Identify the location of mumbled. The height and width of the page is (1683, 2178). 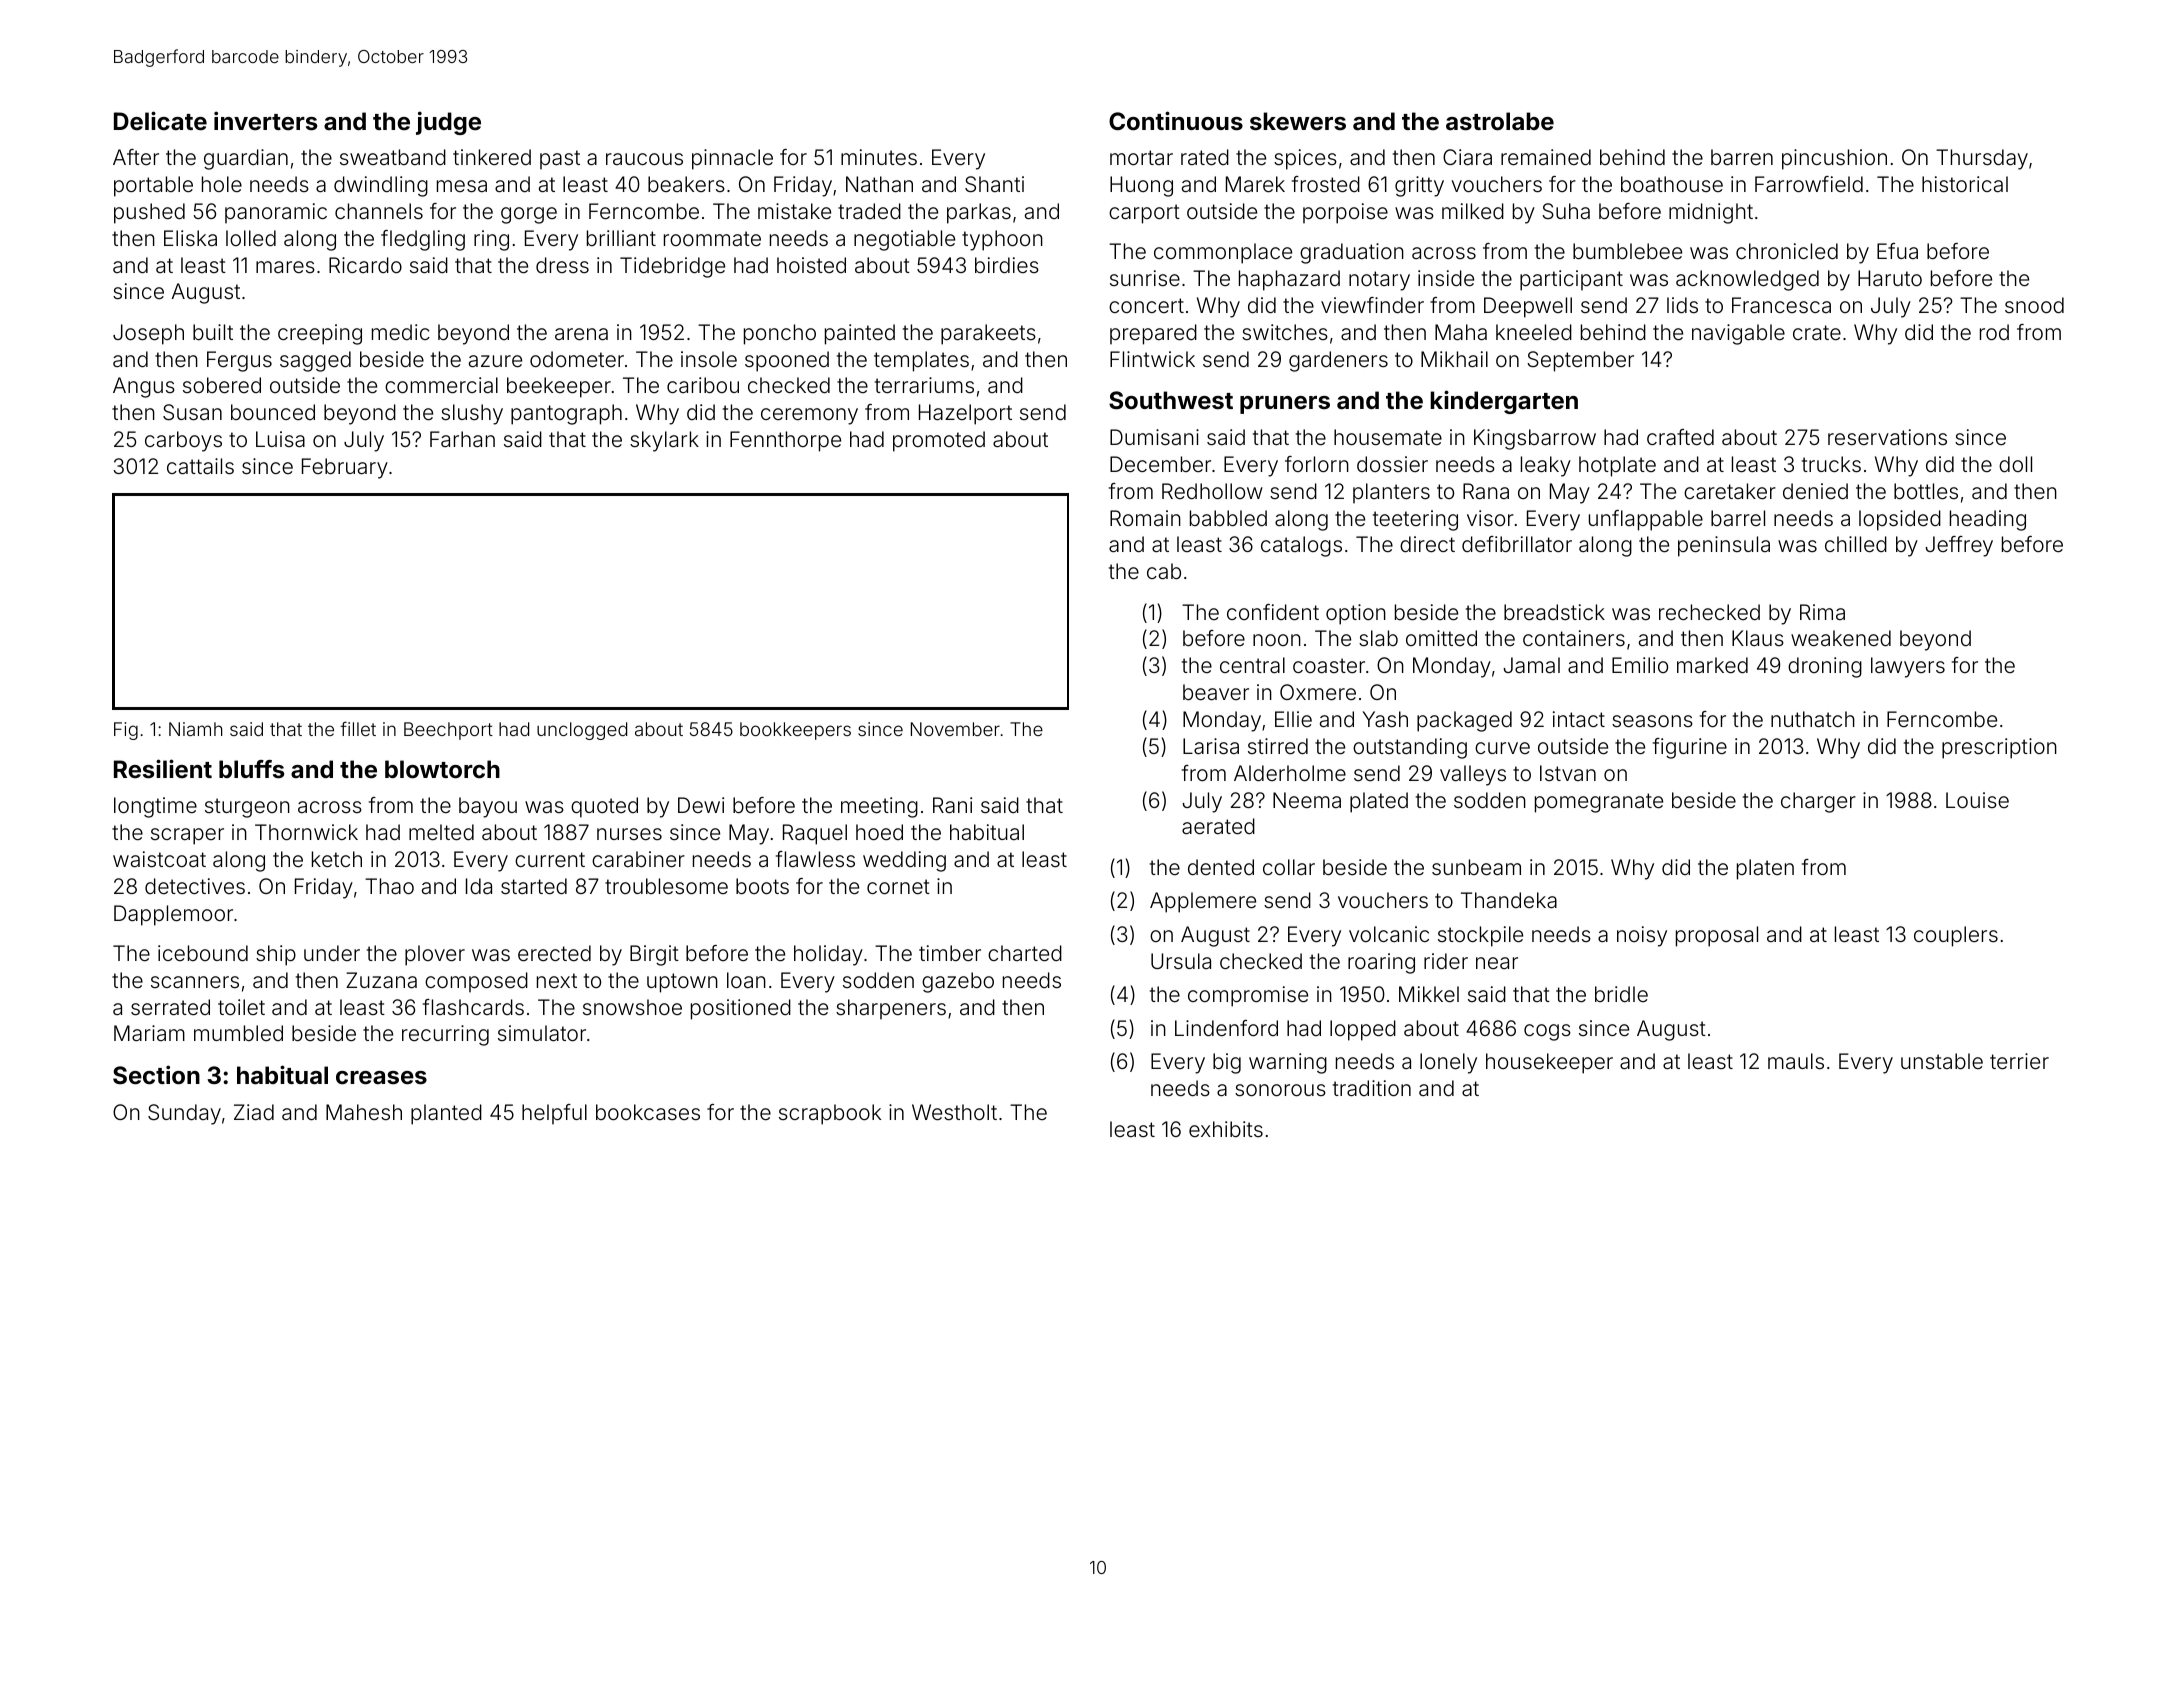
(238, 1033).
